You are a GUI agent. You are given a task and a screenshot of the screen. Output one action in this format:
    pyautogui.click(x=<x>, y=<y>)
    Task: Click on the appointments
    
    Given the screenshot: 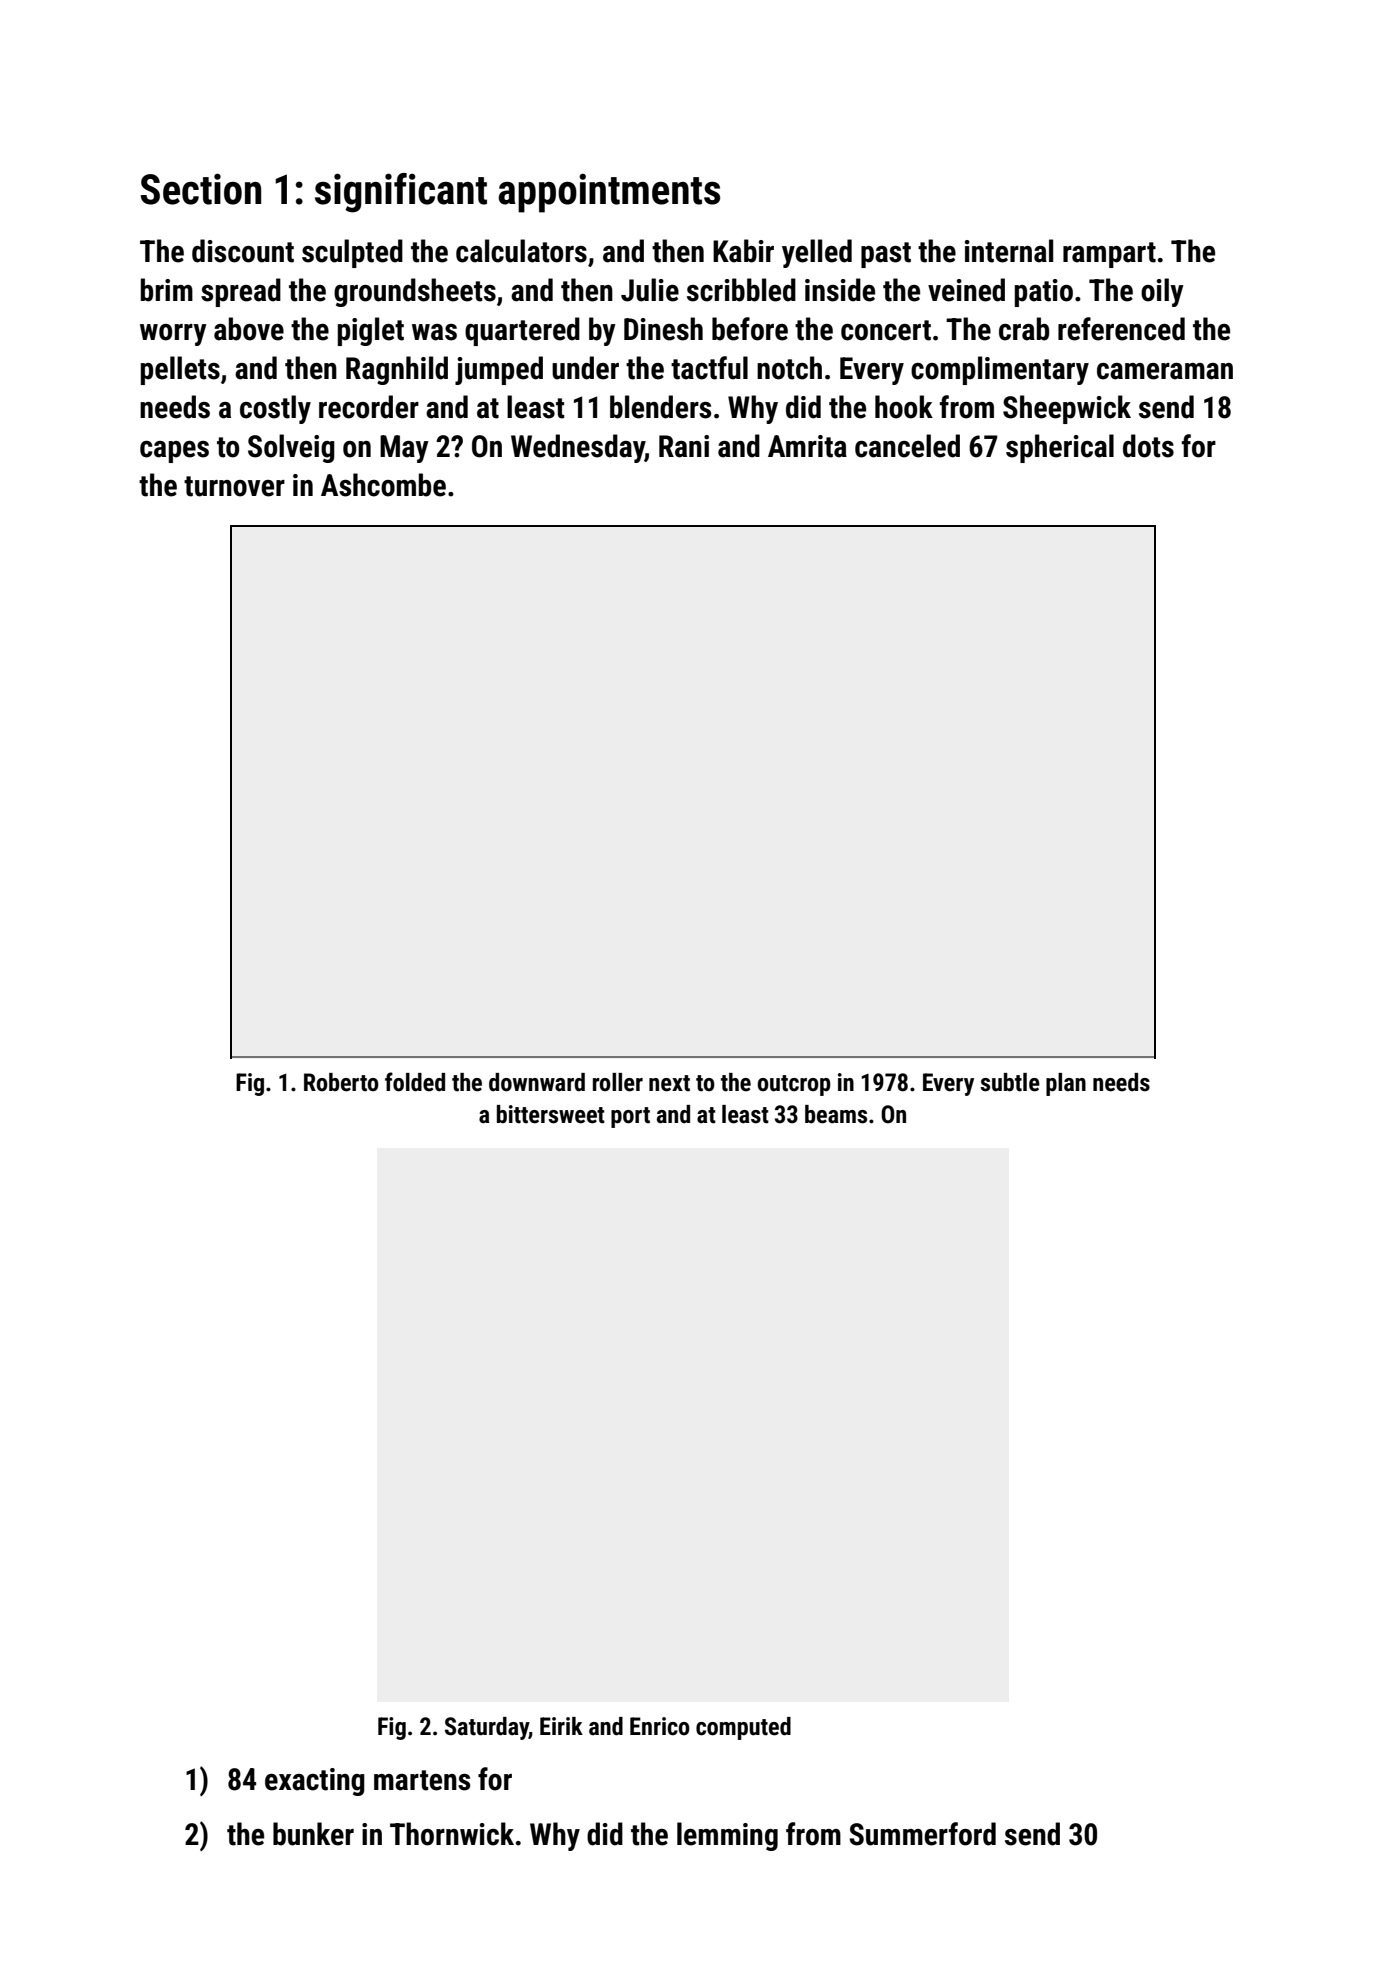 What is the action you would take?
    pyautogui.click(x=609, y=193)
